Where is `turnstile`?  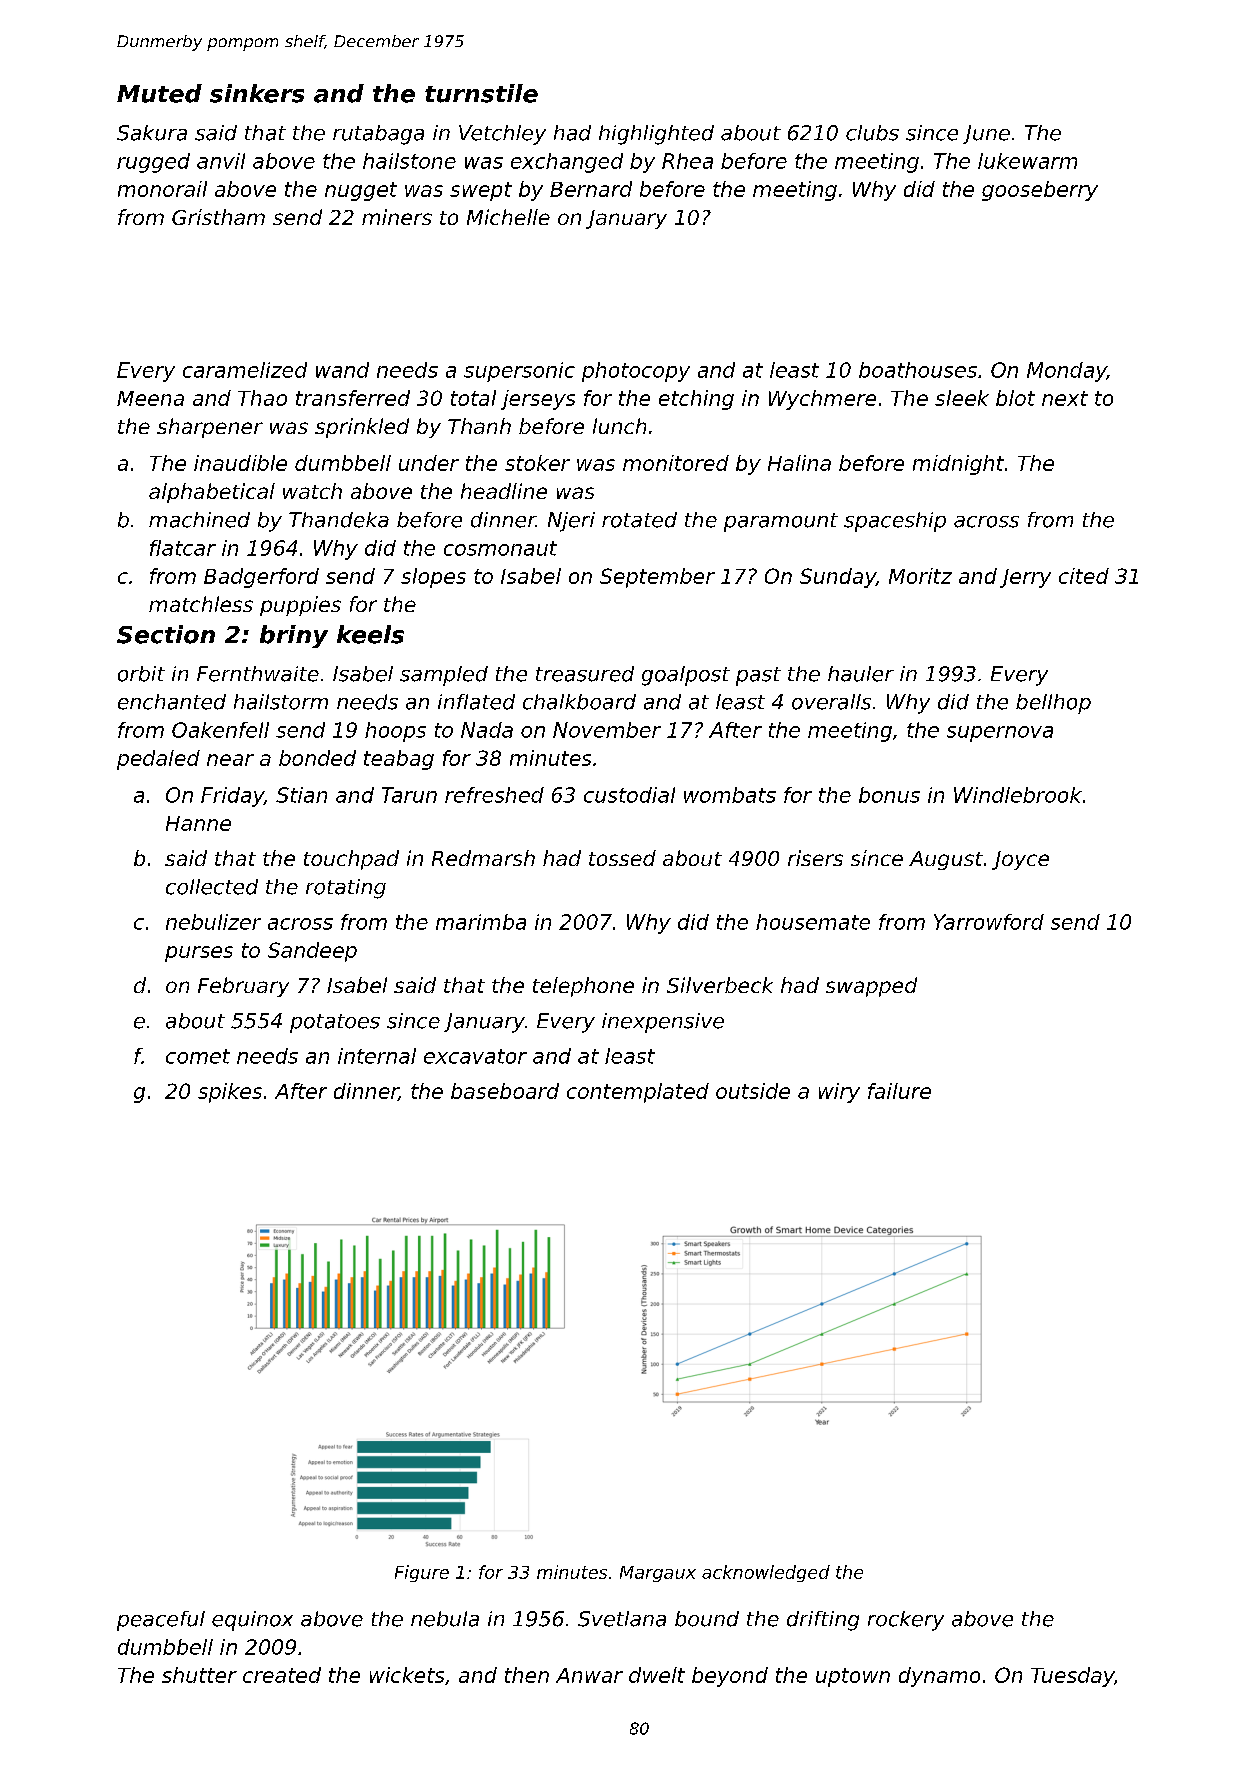 turnstile is located at coordinates (481, 93).
